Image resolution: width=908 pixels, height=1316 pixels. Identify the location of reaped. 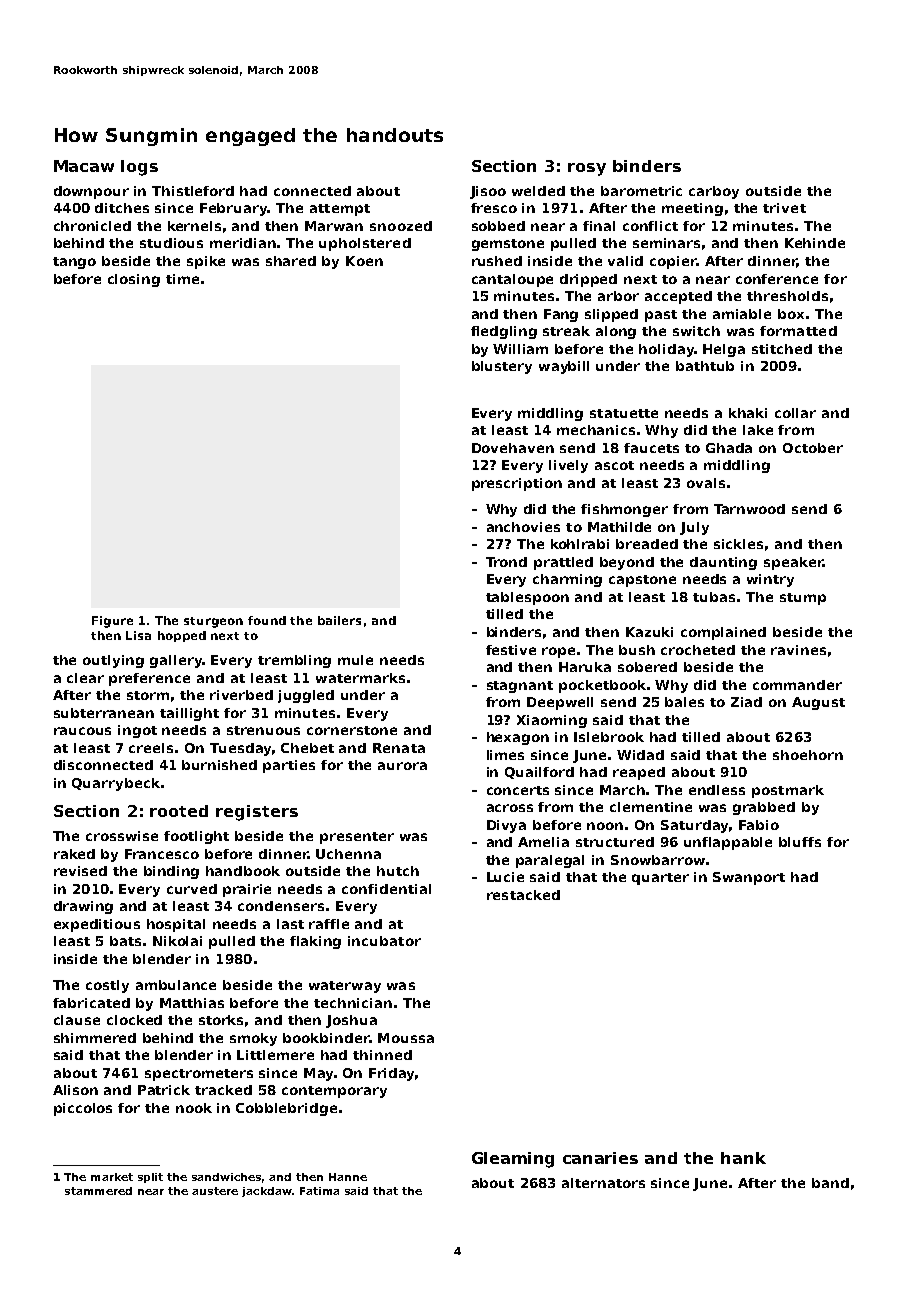
(639, 773).
